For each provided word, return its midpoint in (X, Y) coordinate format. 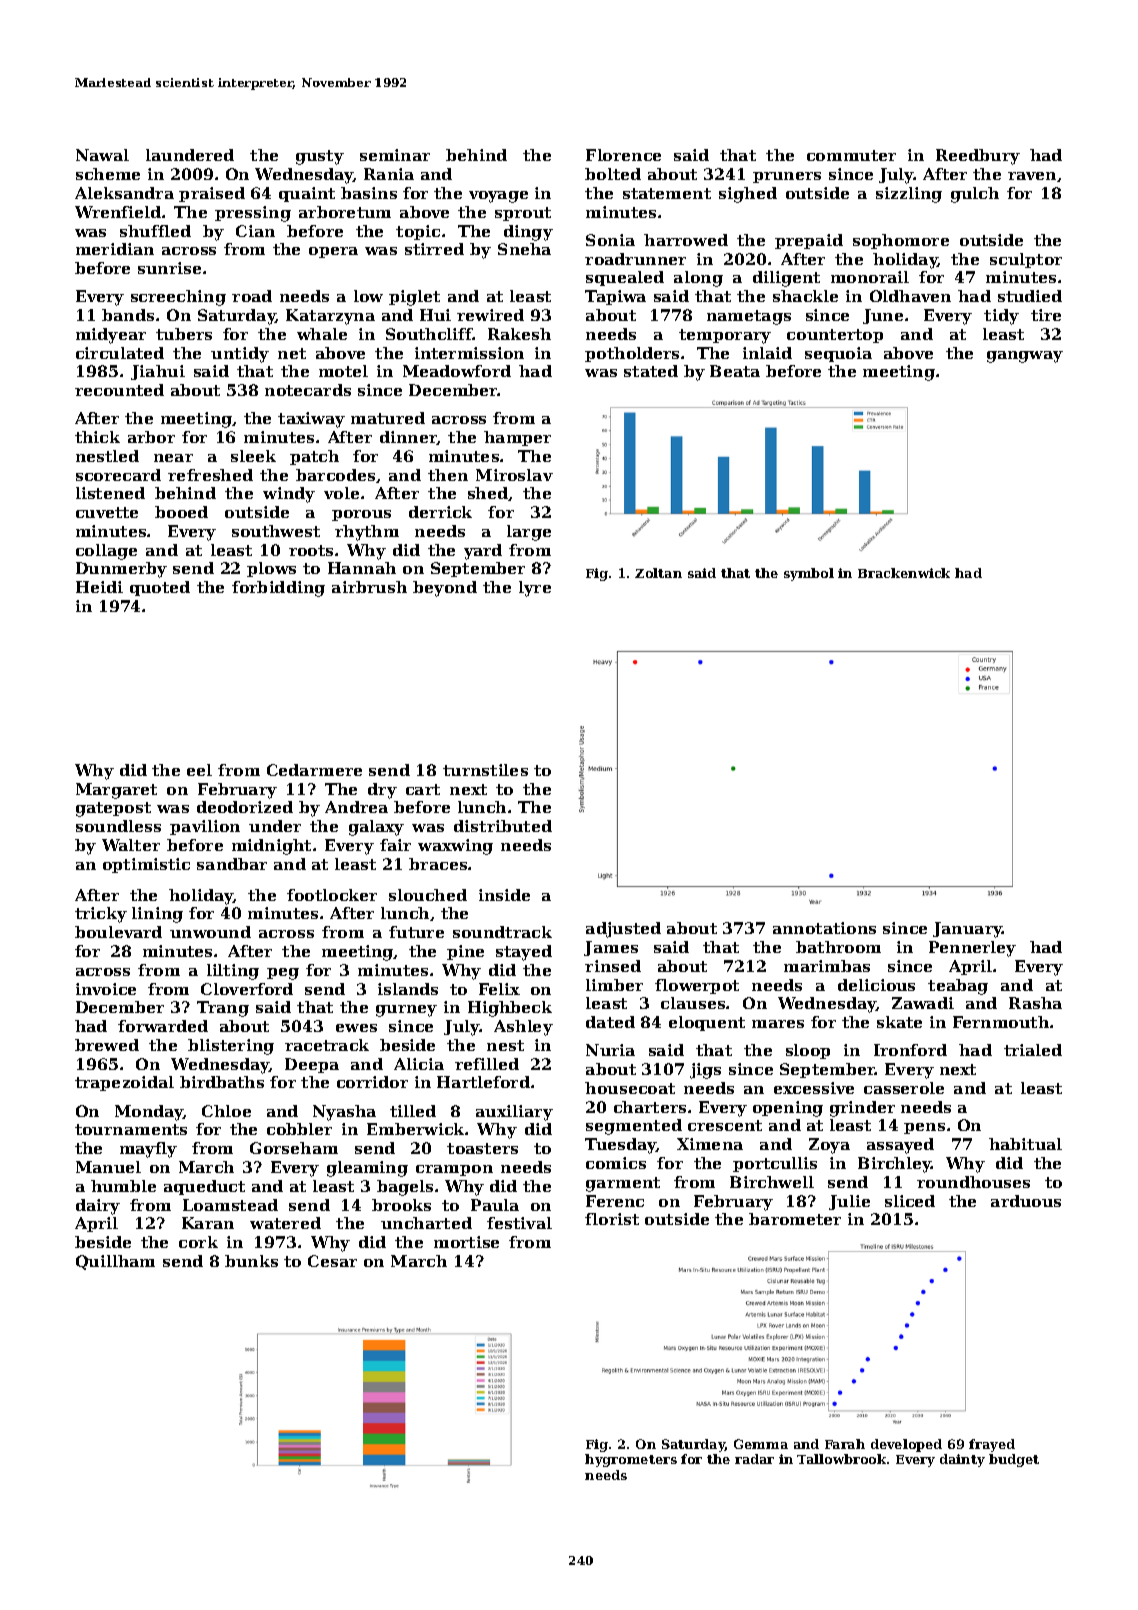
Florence (623, 155)
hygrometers (631, 1460)
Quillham (115, 1262)
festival (519, 1223)
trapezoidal (124, 1083)
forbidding (278, 589)
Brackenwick (904, 573)
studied (1030, 296)
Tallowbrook (841, 1459)
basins (369, 193)
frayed (992, 1445)
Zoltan (658, 573)
